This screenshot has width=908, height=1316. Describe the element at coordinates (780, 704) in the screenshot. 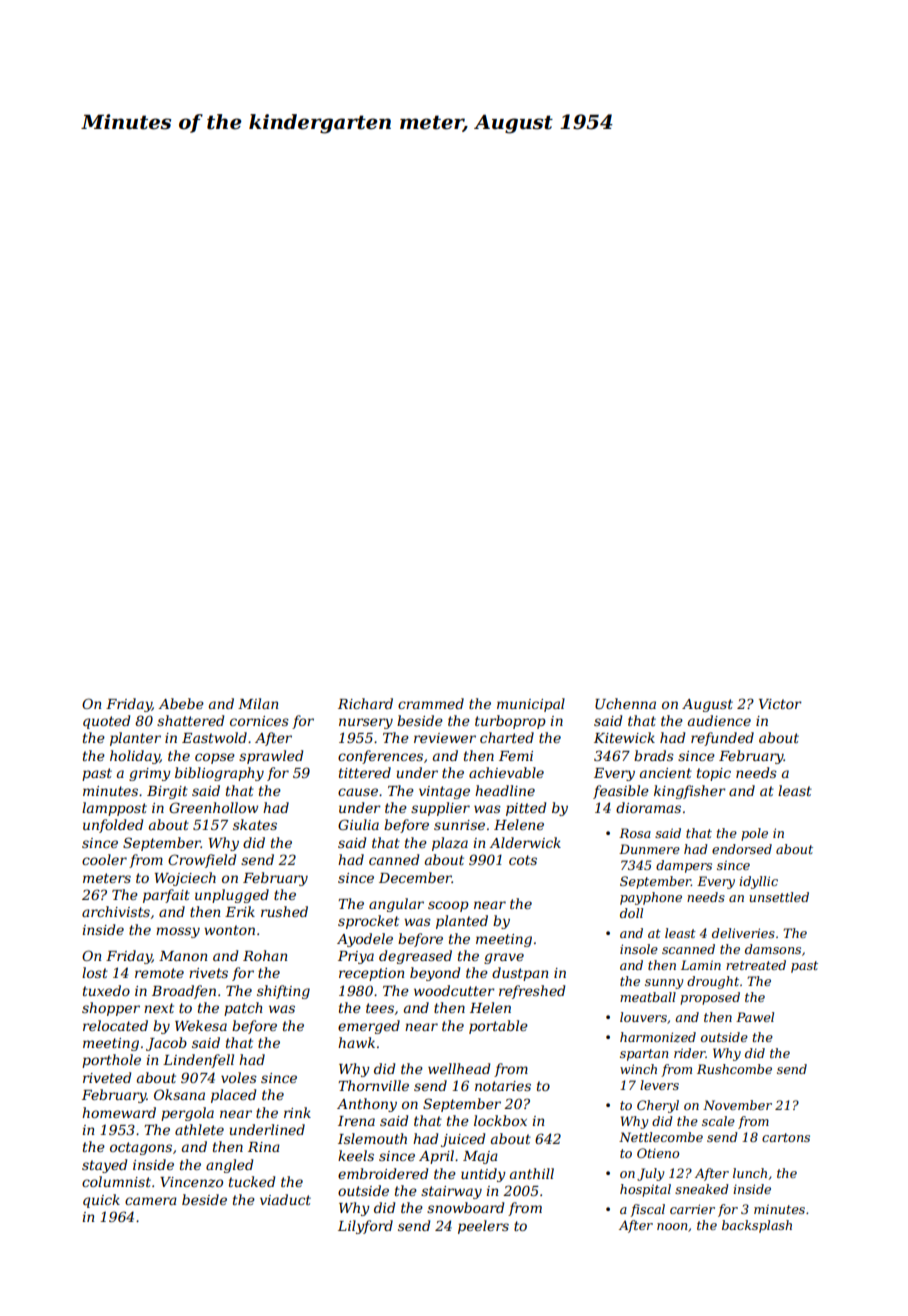

I see `Victor` at that location.
